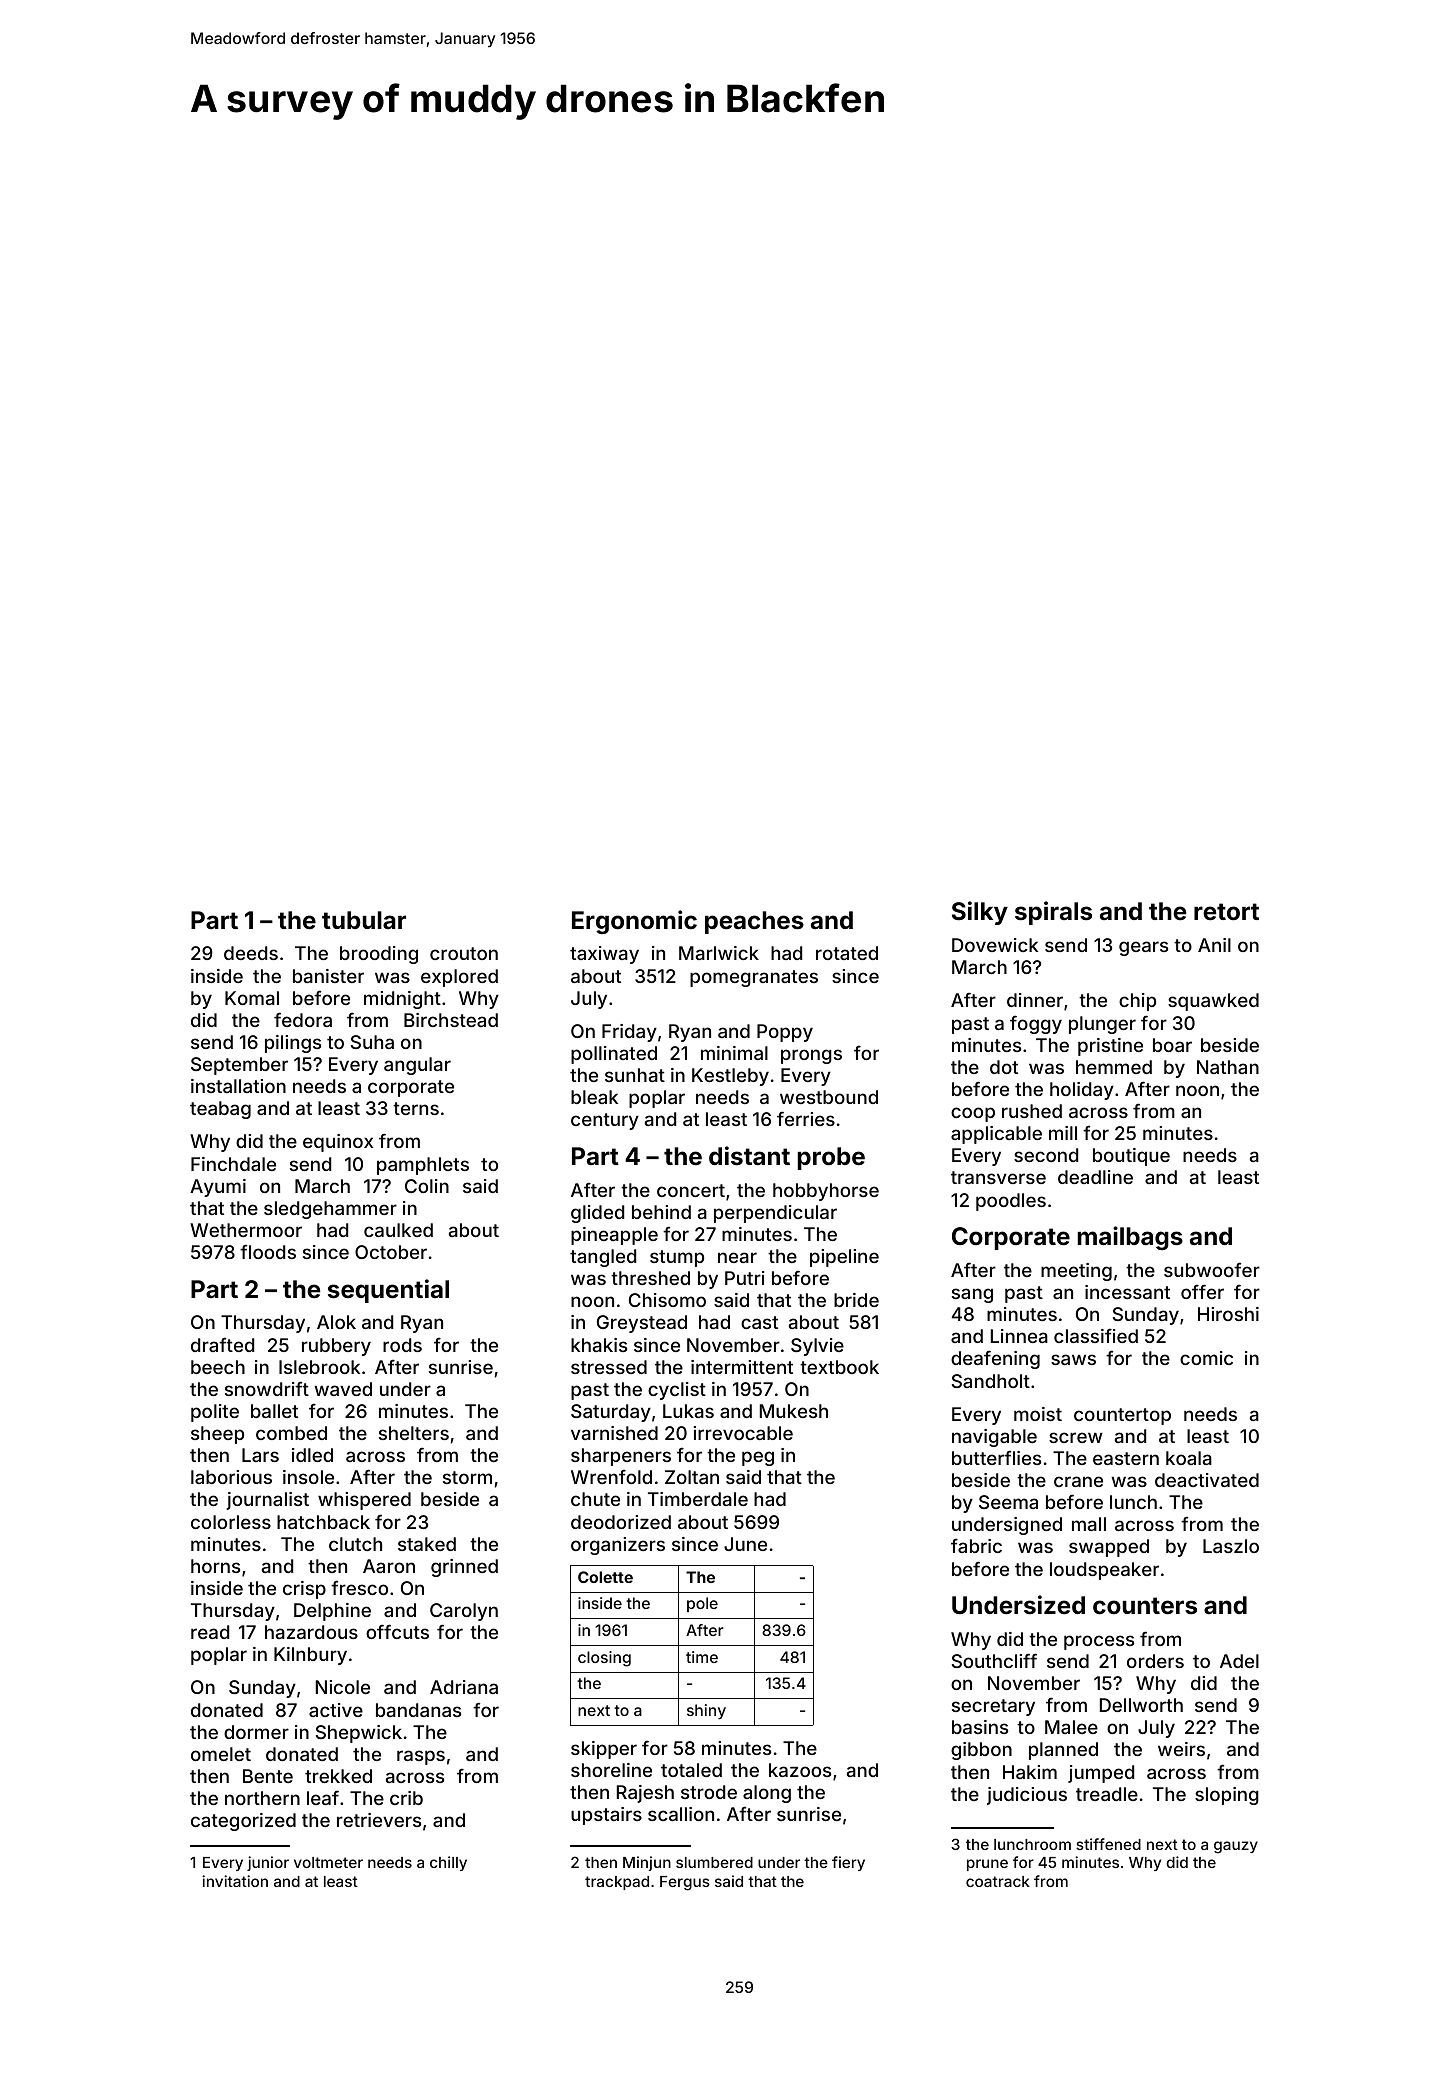  I want to click on tubular, so click(364, 920).
